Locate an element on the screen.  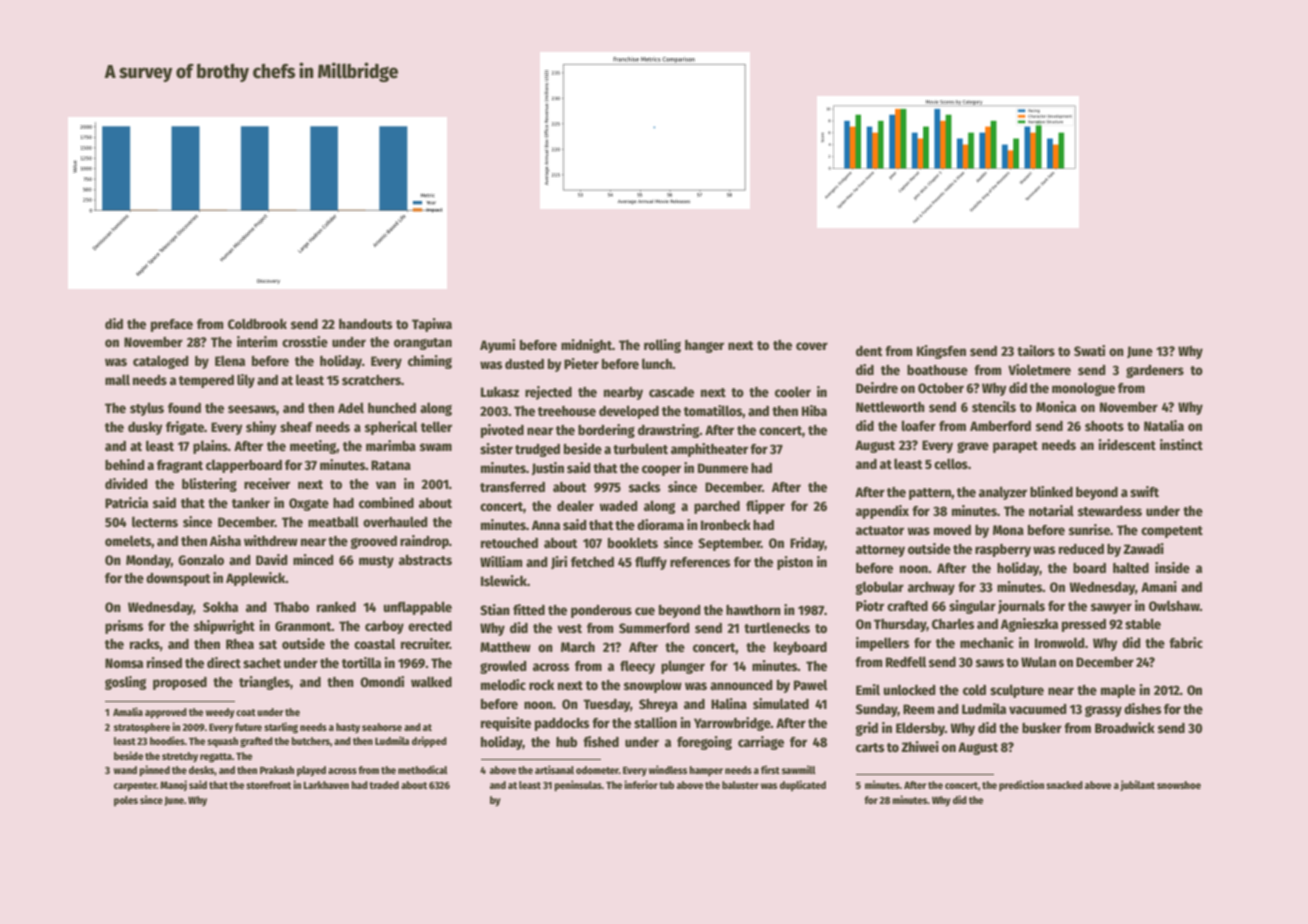
orangutan is located at coordinates (423, 344).
